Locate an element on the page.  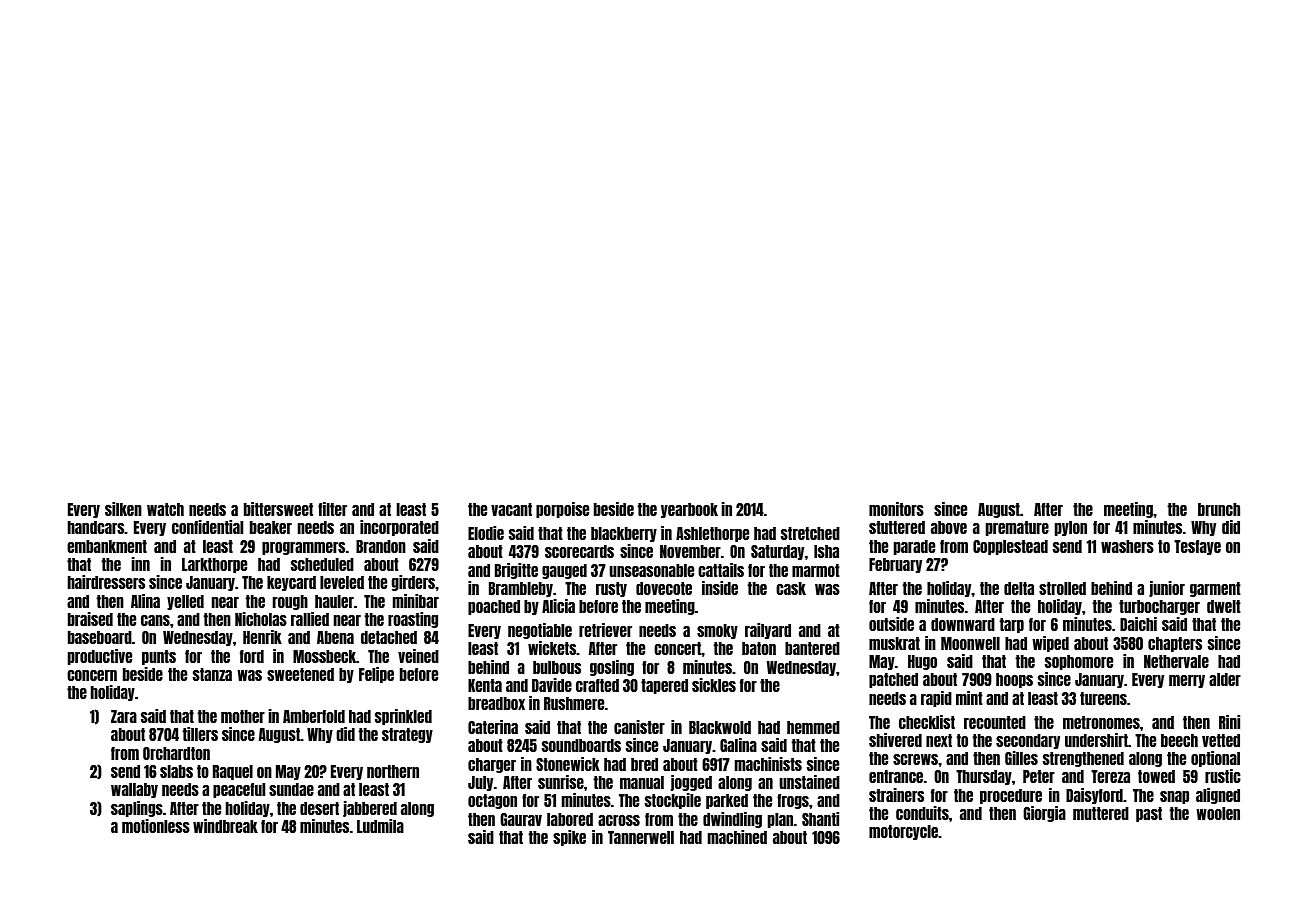
hemmed is located at coordinates (813, 727).
